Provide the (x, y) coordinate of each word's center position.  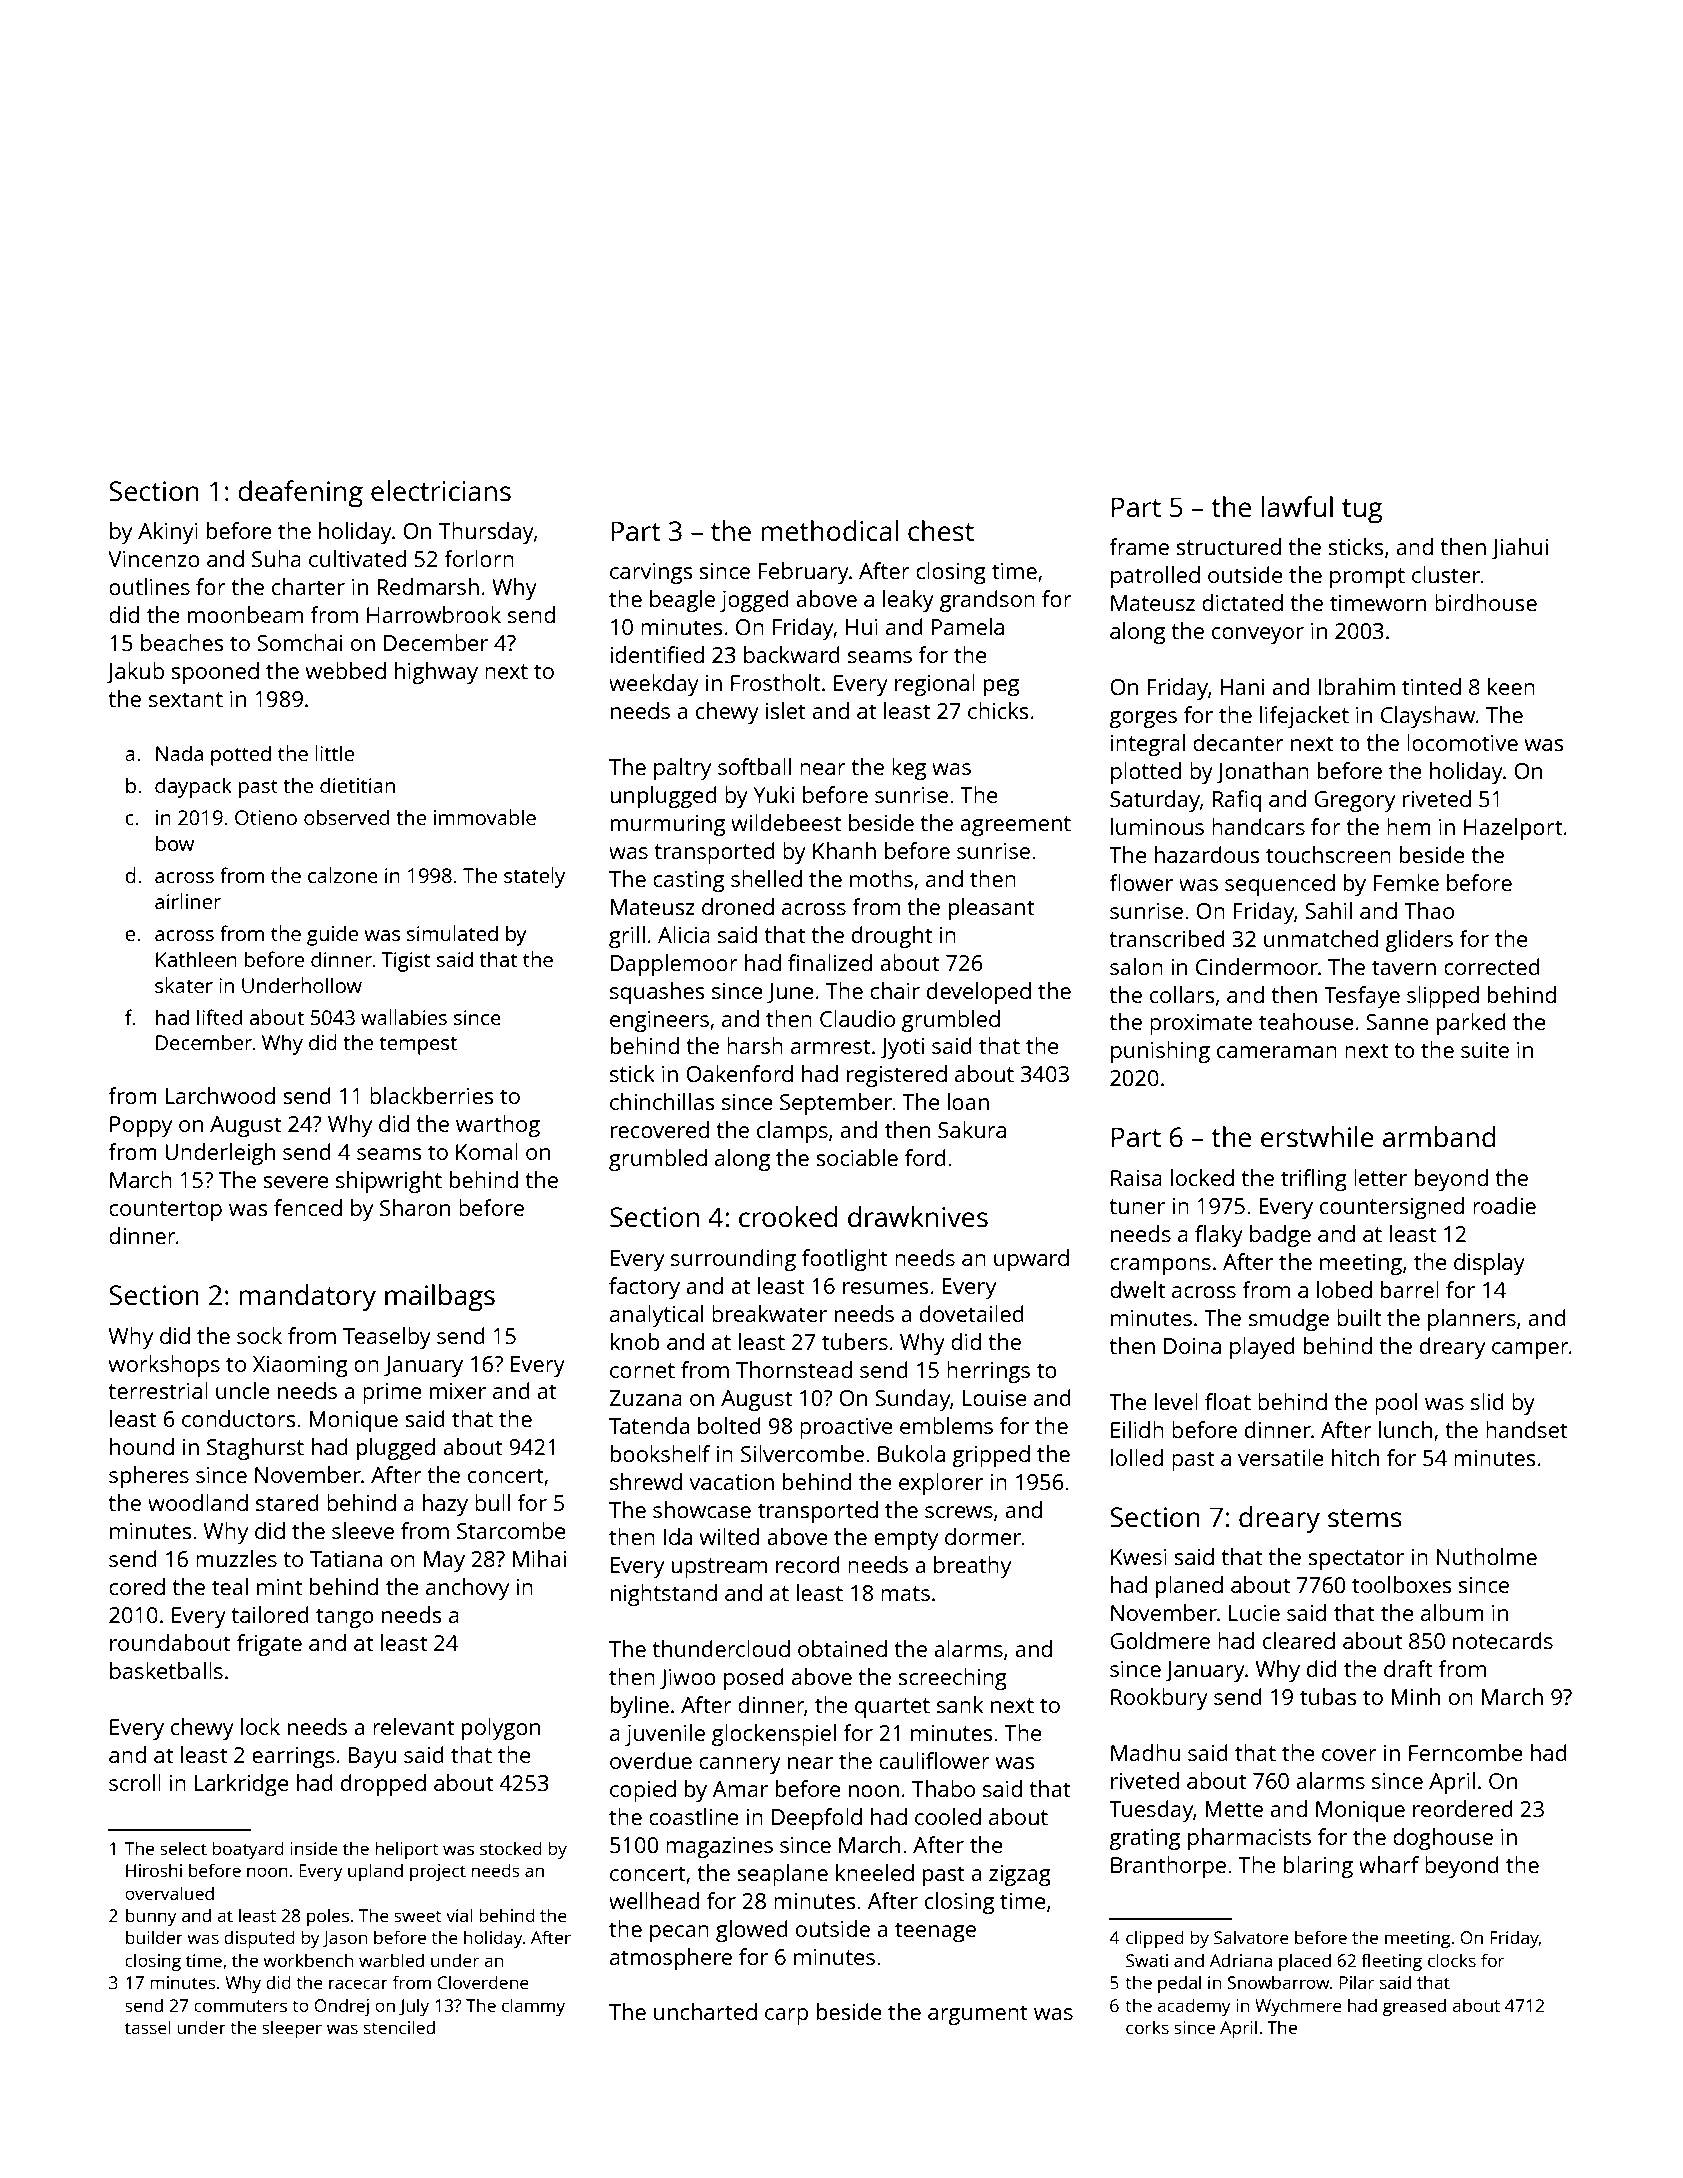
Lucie (1254, 1613)
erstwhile (1317, 1136)
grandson (987, 601)
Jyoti (902, 1048)
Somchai (299, 642)
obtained (842, 1648)
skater (184, 985)
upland (375, 1872)
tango (345, 1618)
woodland (198, 1502)
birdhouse (1486, 602)
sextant (186, 699)
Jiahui (1519, 548)
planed (1189, 1587)
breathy (972, 1567)
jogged (754, 601)
